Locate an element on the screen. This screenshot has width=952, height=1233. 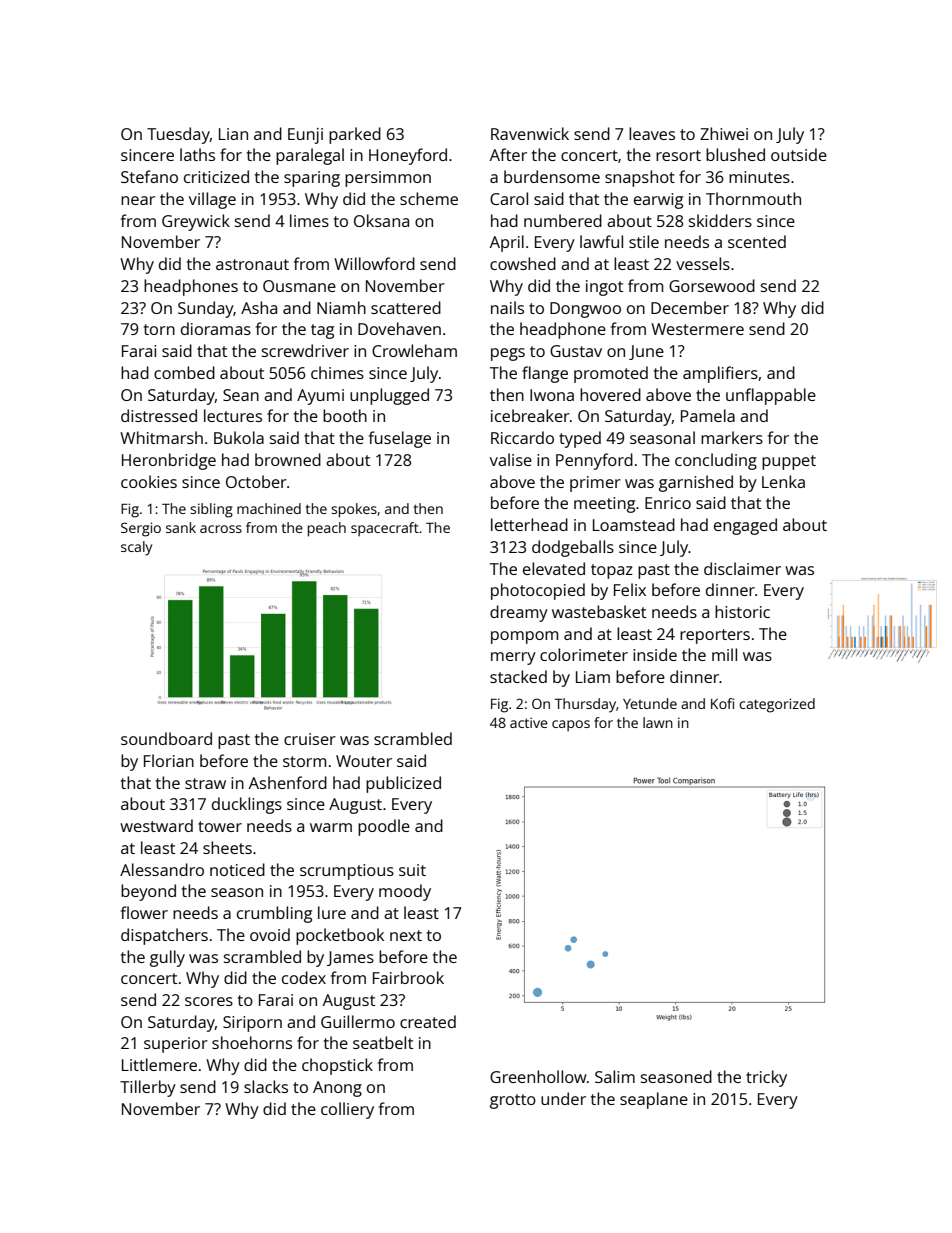
warm is located at coordinates (331, 827).
